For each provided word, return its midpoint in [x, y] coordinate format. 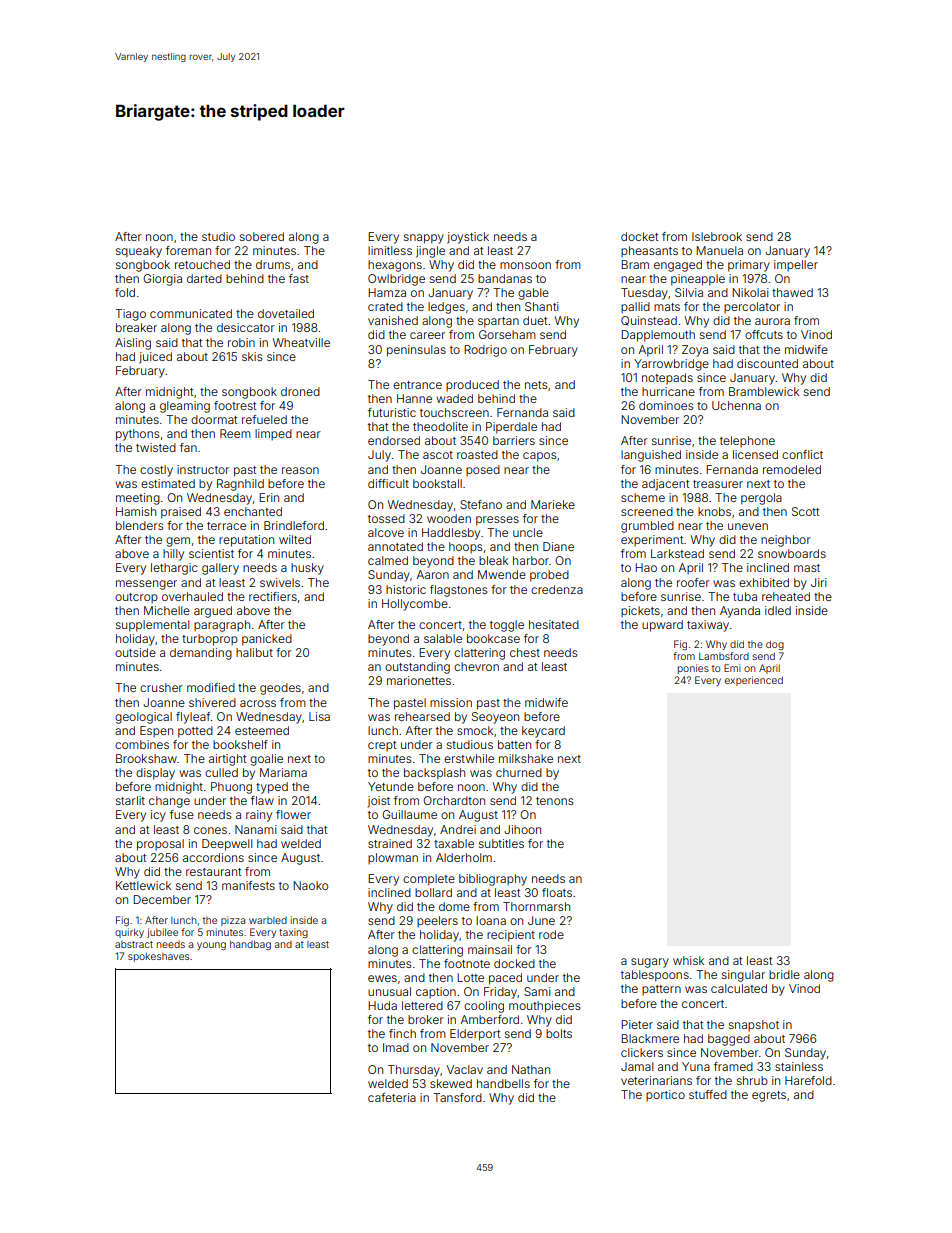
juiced [155, 358]
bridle [784, 974]
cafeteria [392, 1097]
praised [181, 513]
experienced [754, 681]
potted [195, 732]
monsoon [525, 265]
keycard [543, 732]
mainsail [490, 949]
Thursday [414, 1071]
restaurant [213, 872]
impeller [796, 265]
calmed [388, 560]
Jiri [819, 582]
